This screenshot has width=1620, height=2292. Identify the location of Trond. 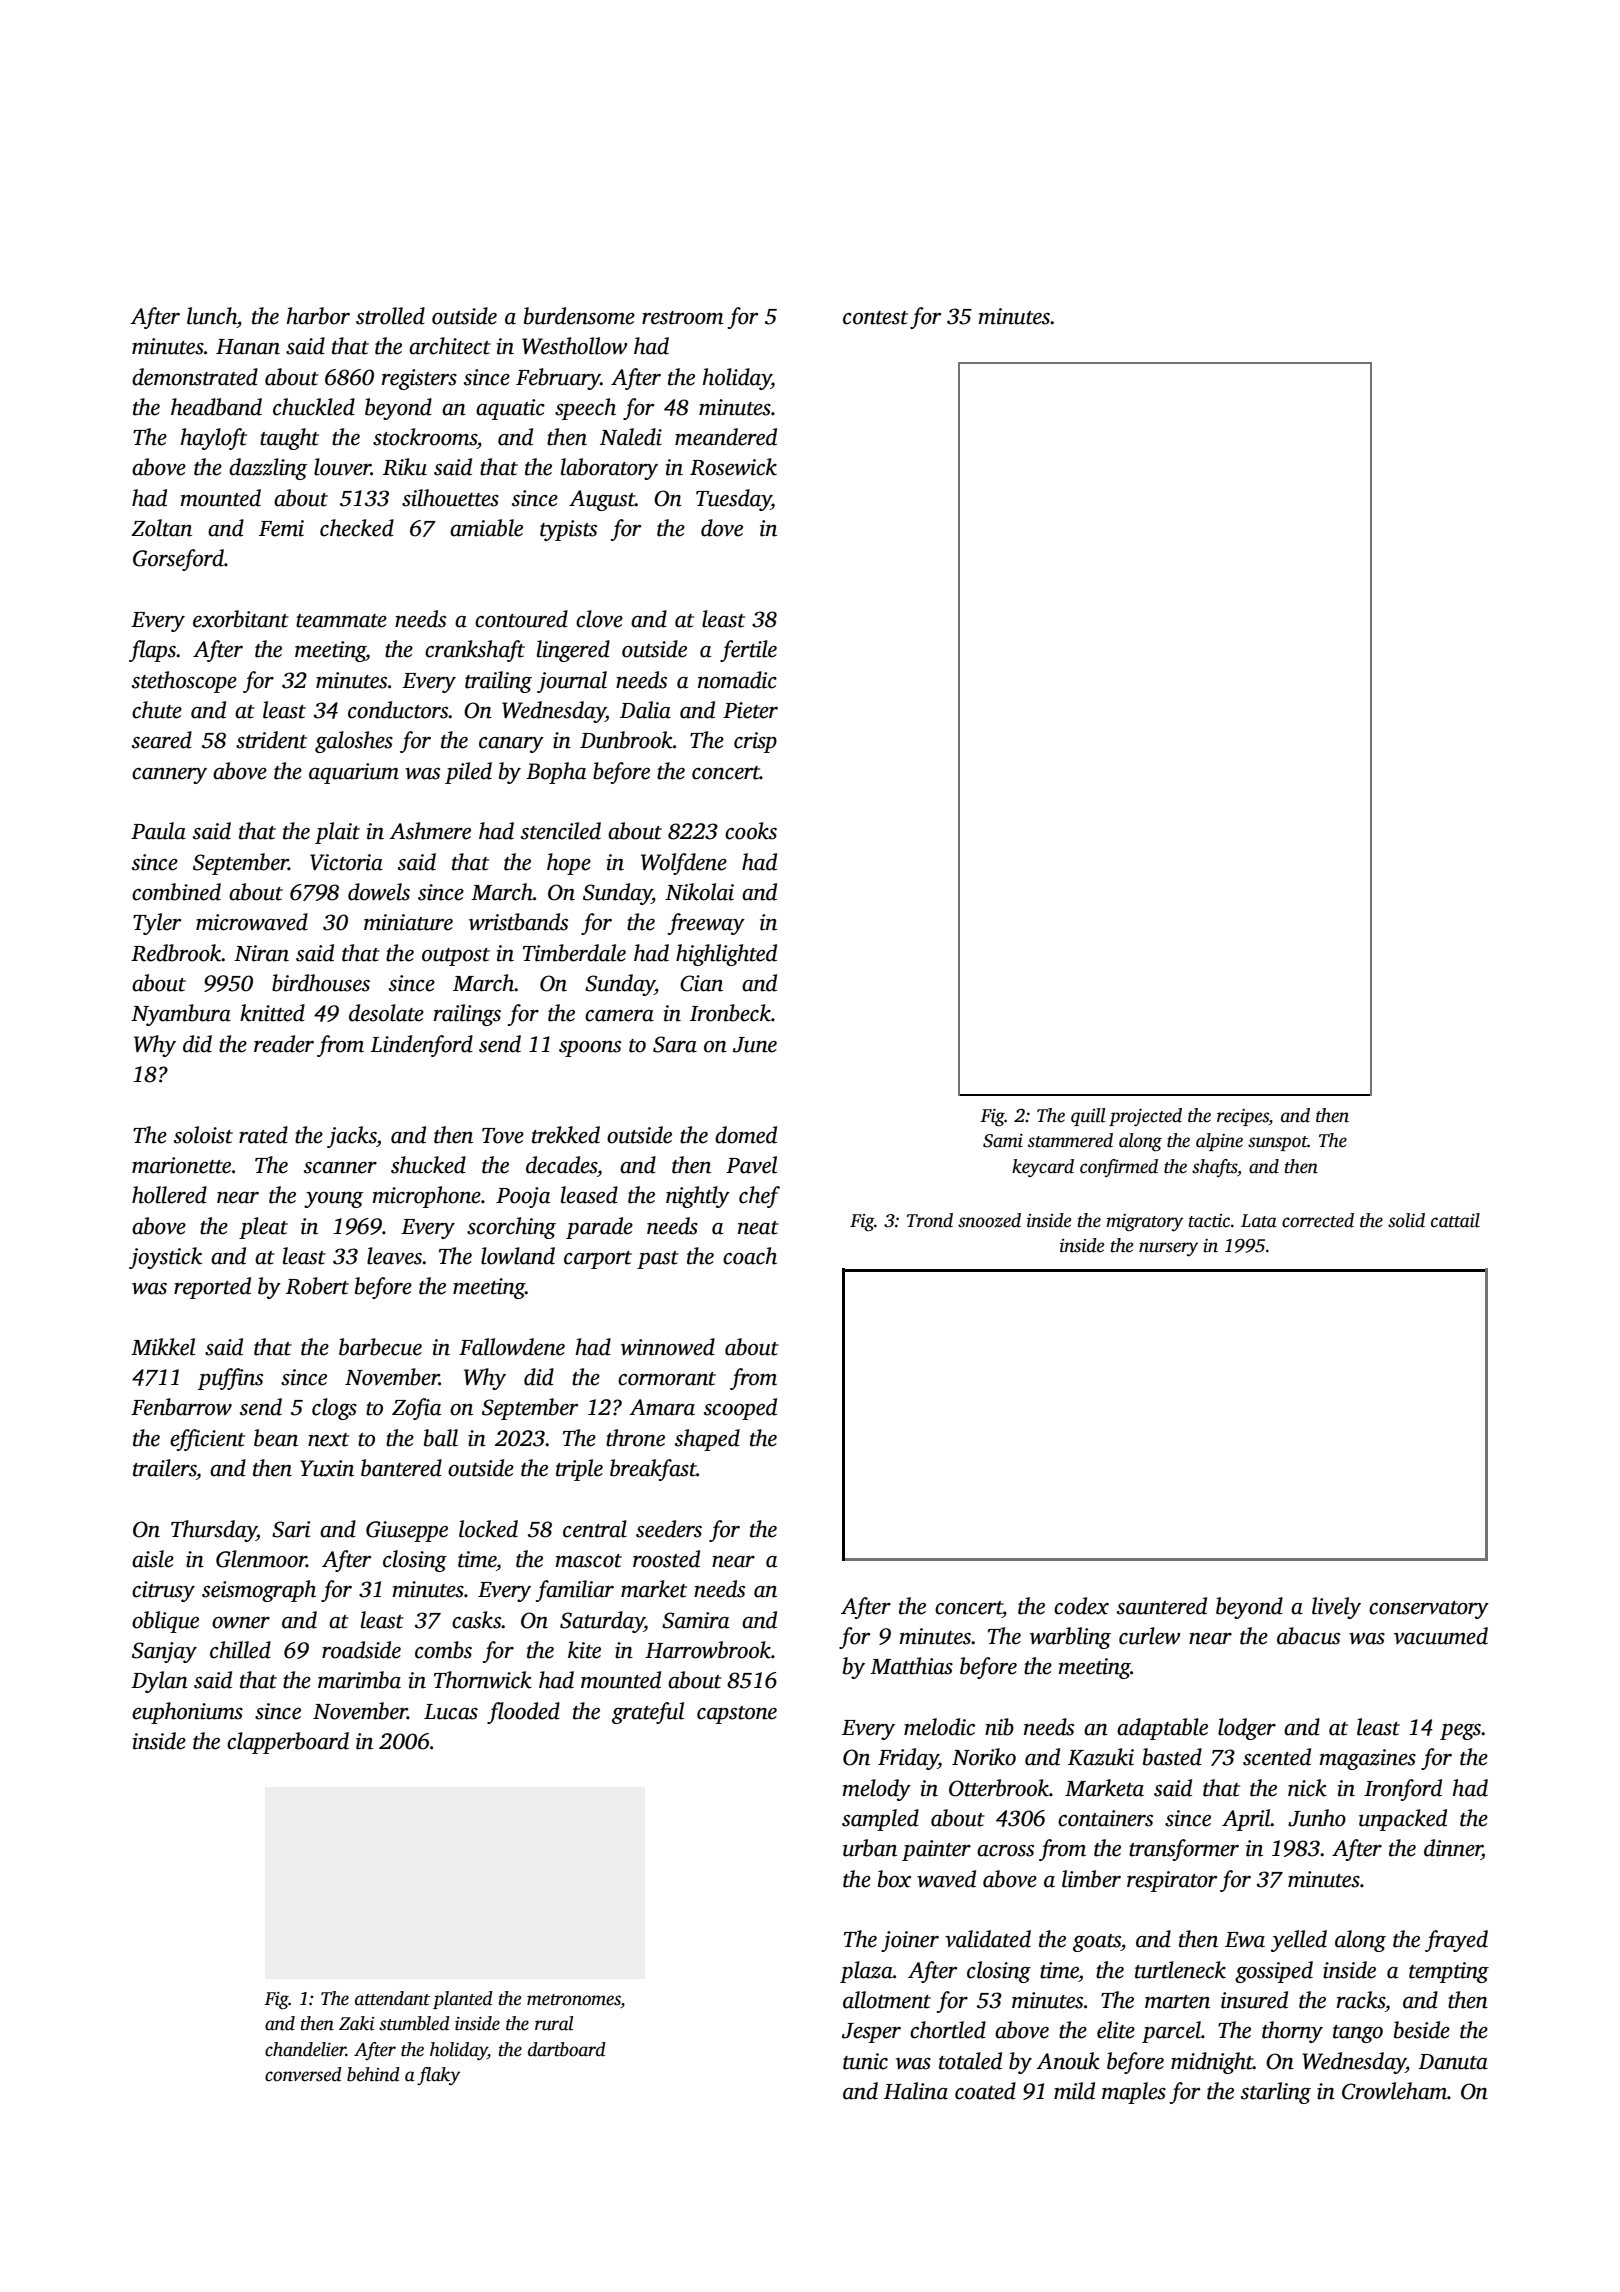
(930, 1220).
